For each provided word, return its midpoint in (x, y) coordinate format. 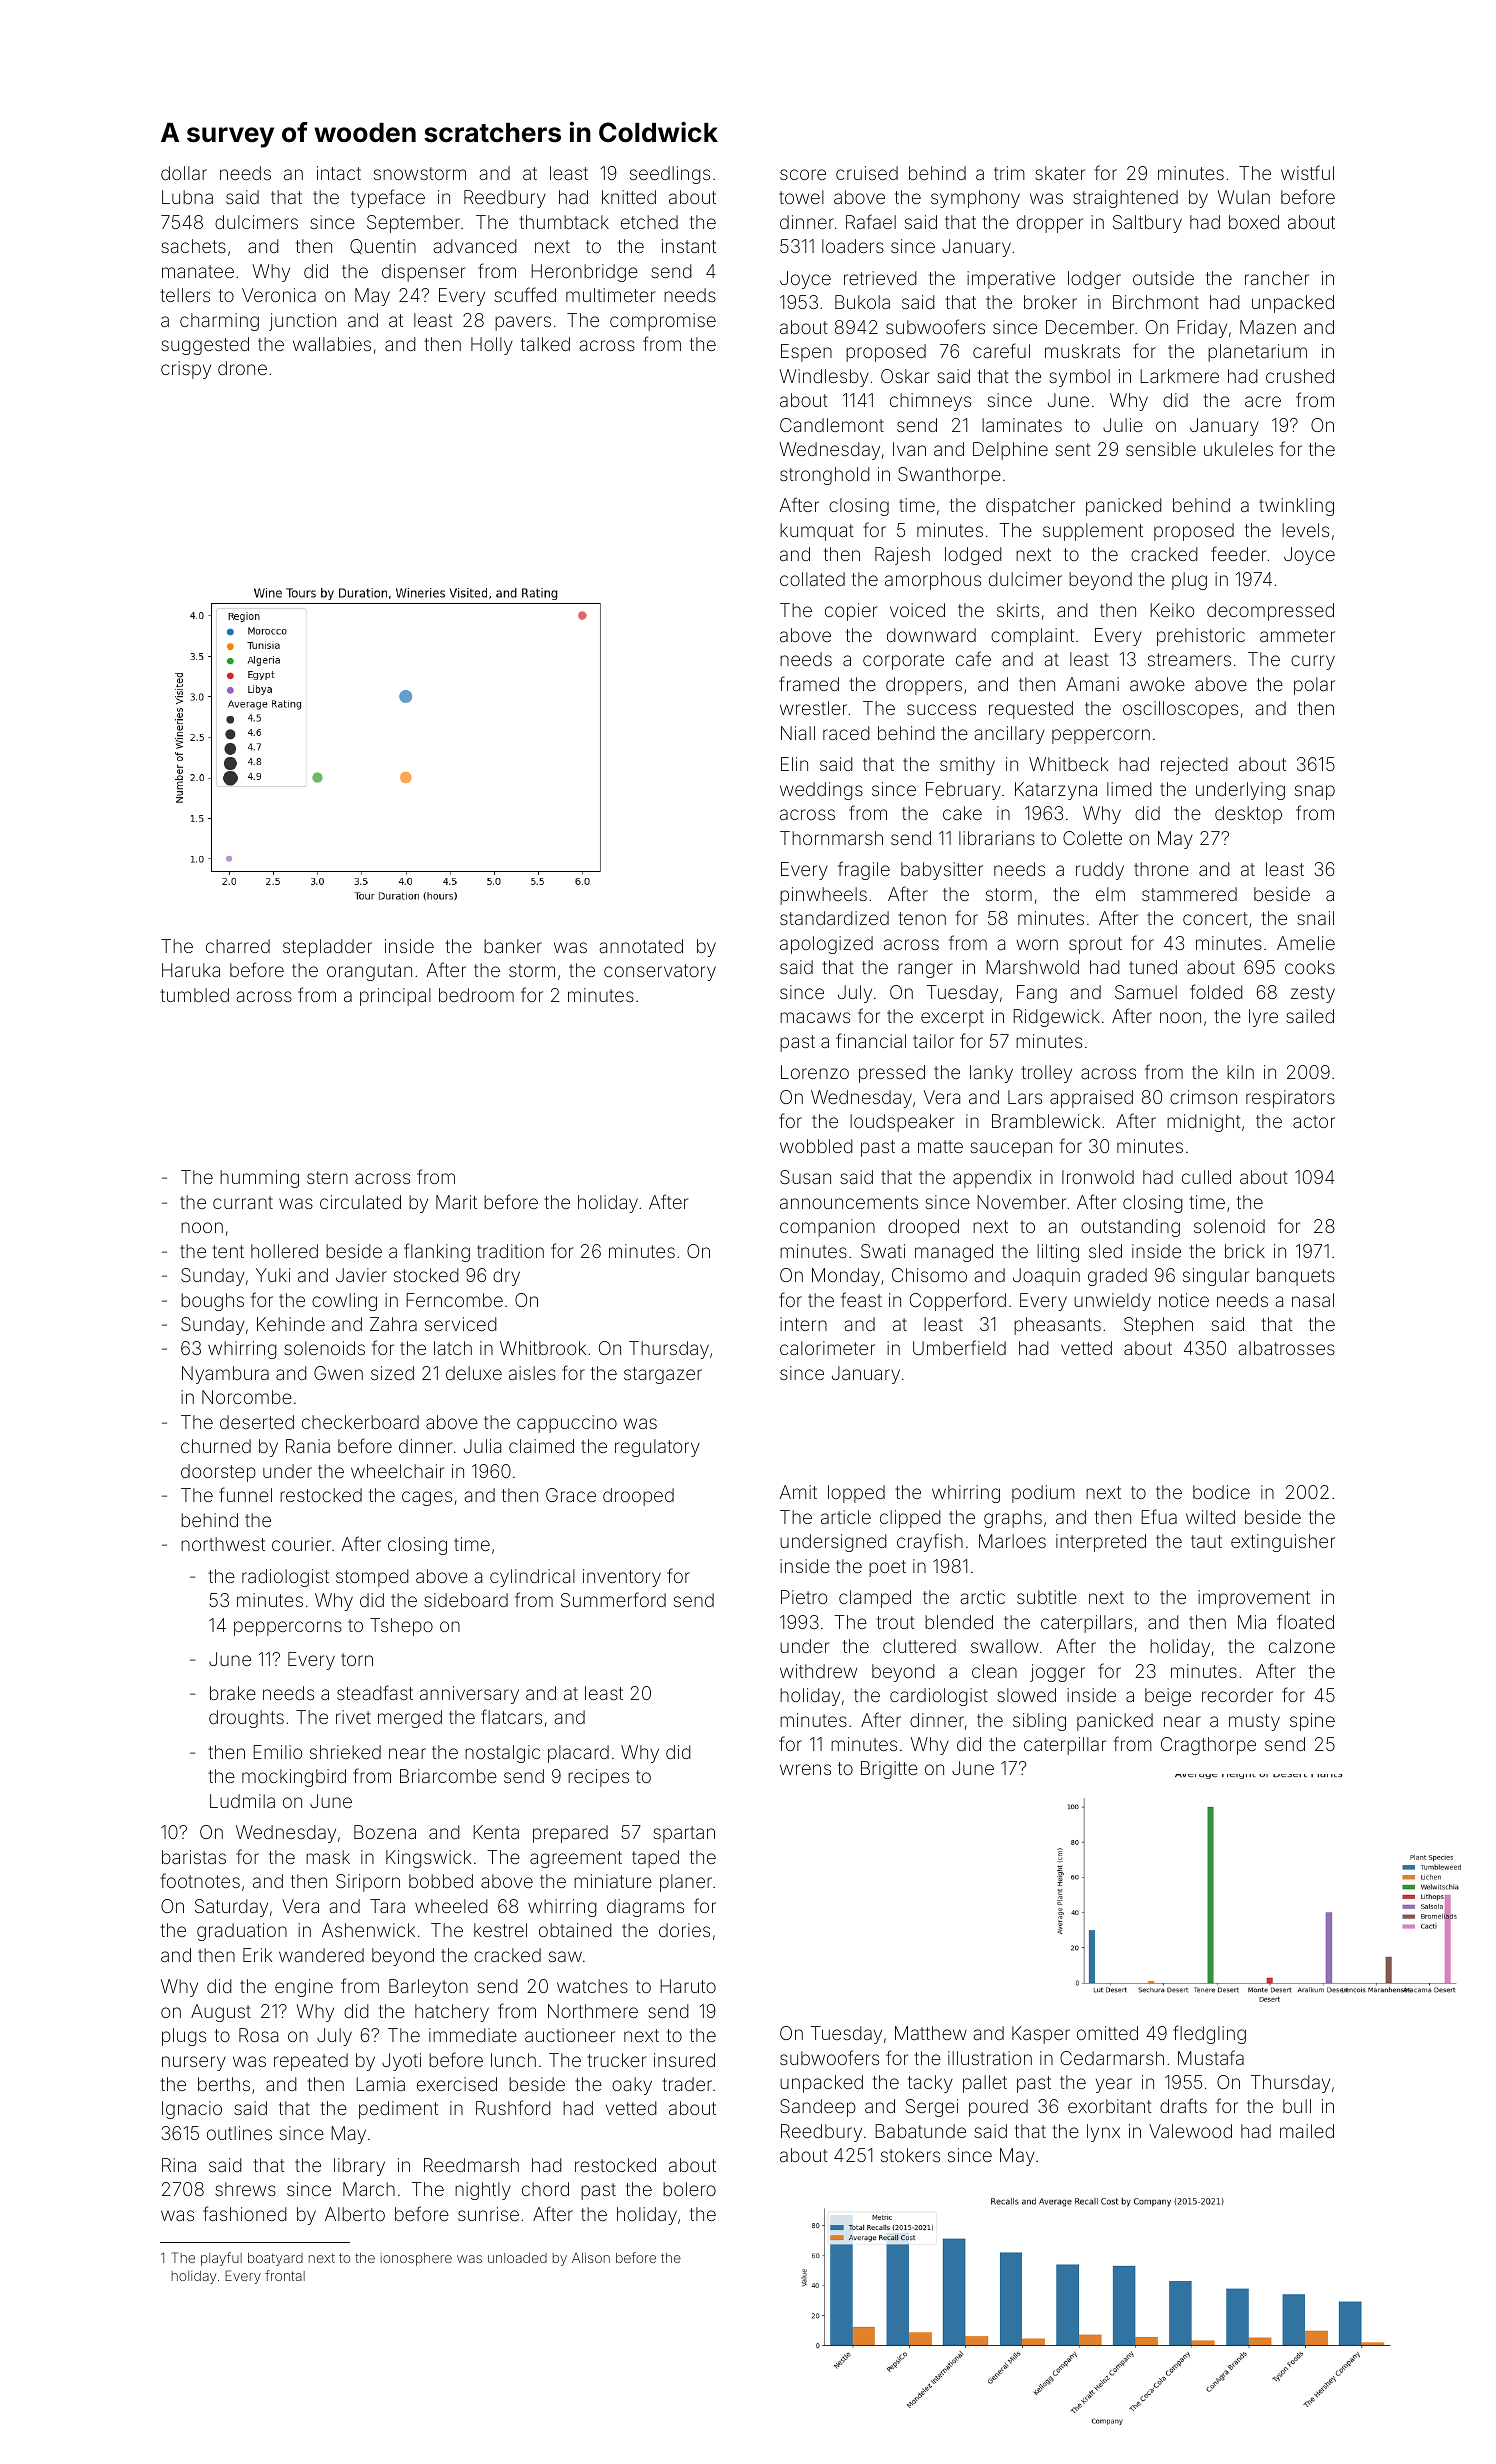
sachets (193, 246)
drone (242, 368)
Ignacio (192, 2110)
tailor (933, 1041)
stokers (910, 2155)
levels (1305, 530)
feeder (1238, 553)
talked (545, 344)
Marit (456, 1202)
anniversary (469, 1695)
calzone (1302, 1646)
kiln (1240, 1072)
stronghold (825, 476)
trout (896, 1622)
